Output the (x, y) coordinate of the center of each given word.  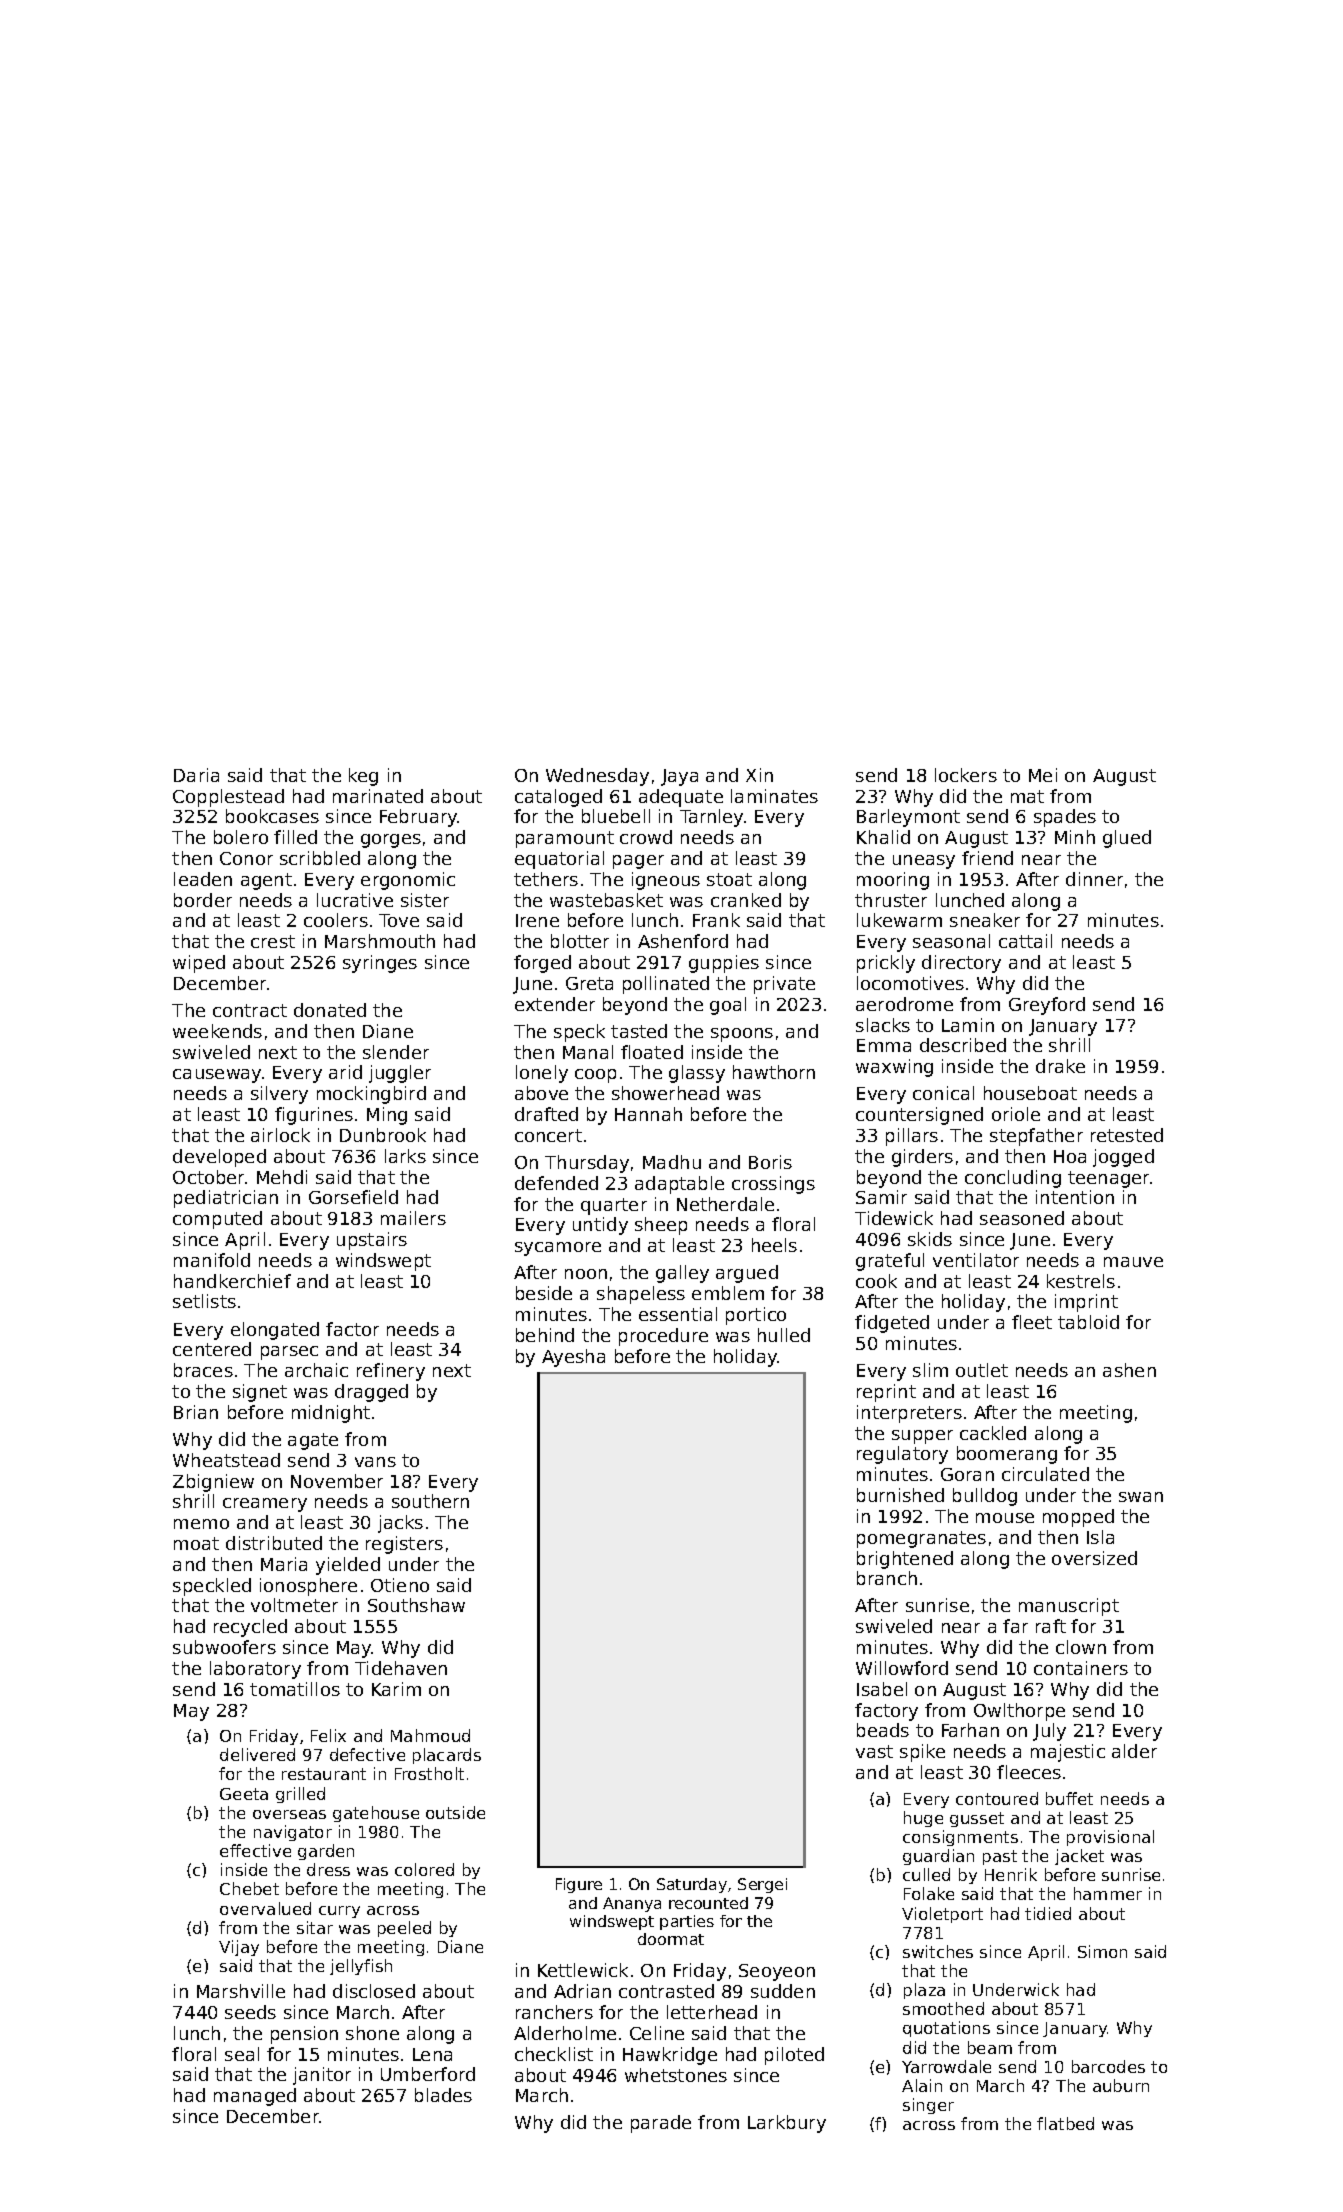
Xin (759, 775)
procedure (663, 1337)
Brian (196, 1412)
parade (661, 2124)
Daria (196, 775)
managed (255, 2097)
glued (1127, 839)
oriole (1016, 1114)
